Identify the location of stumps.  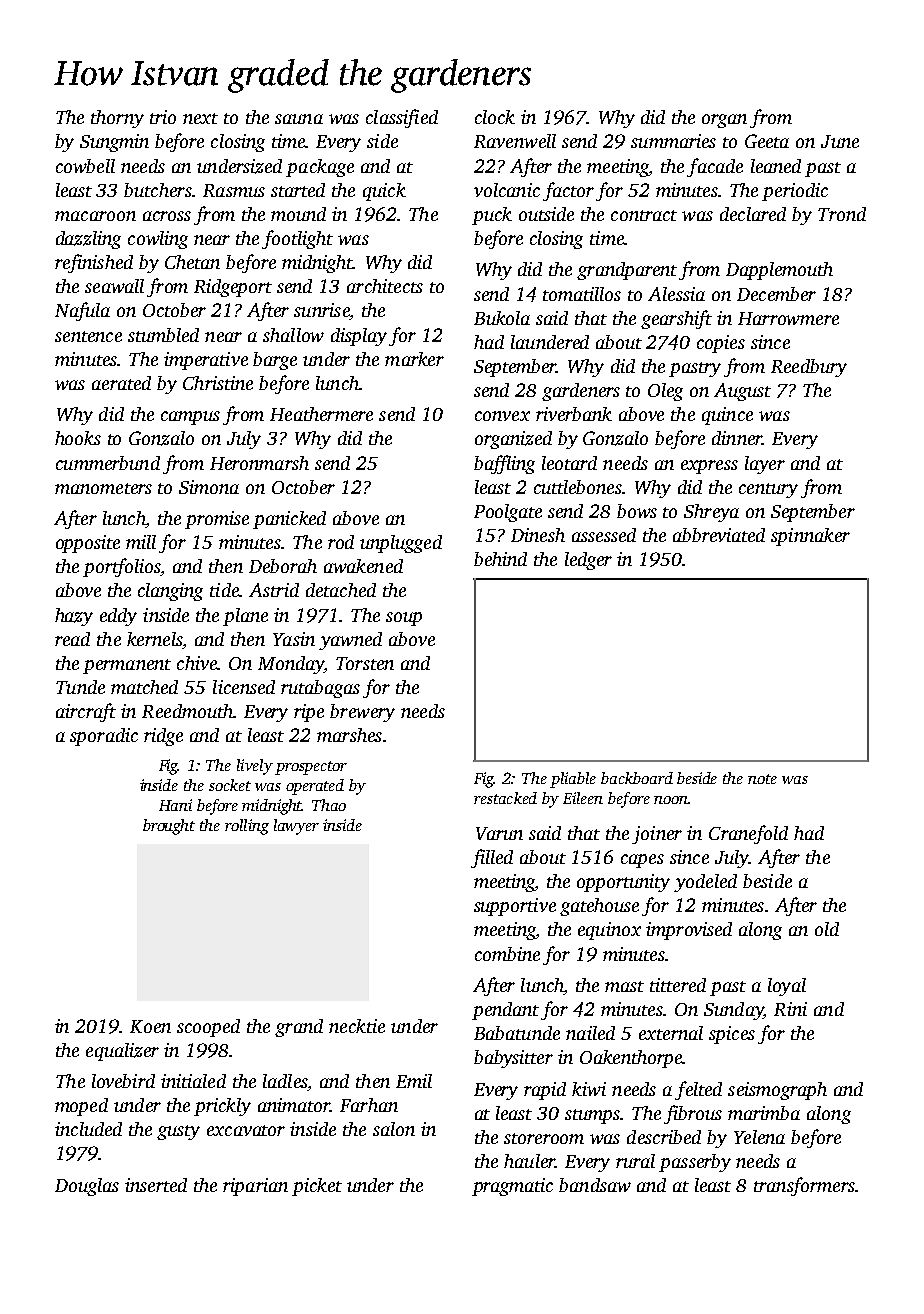
(592, 1116).
